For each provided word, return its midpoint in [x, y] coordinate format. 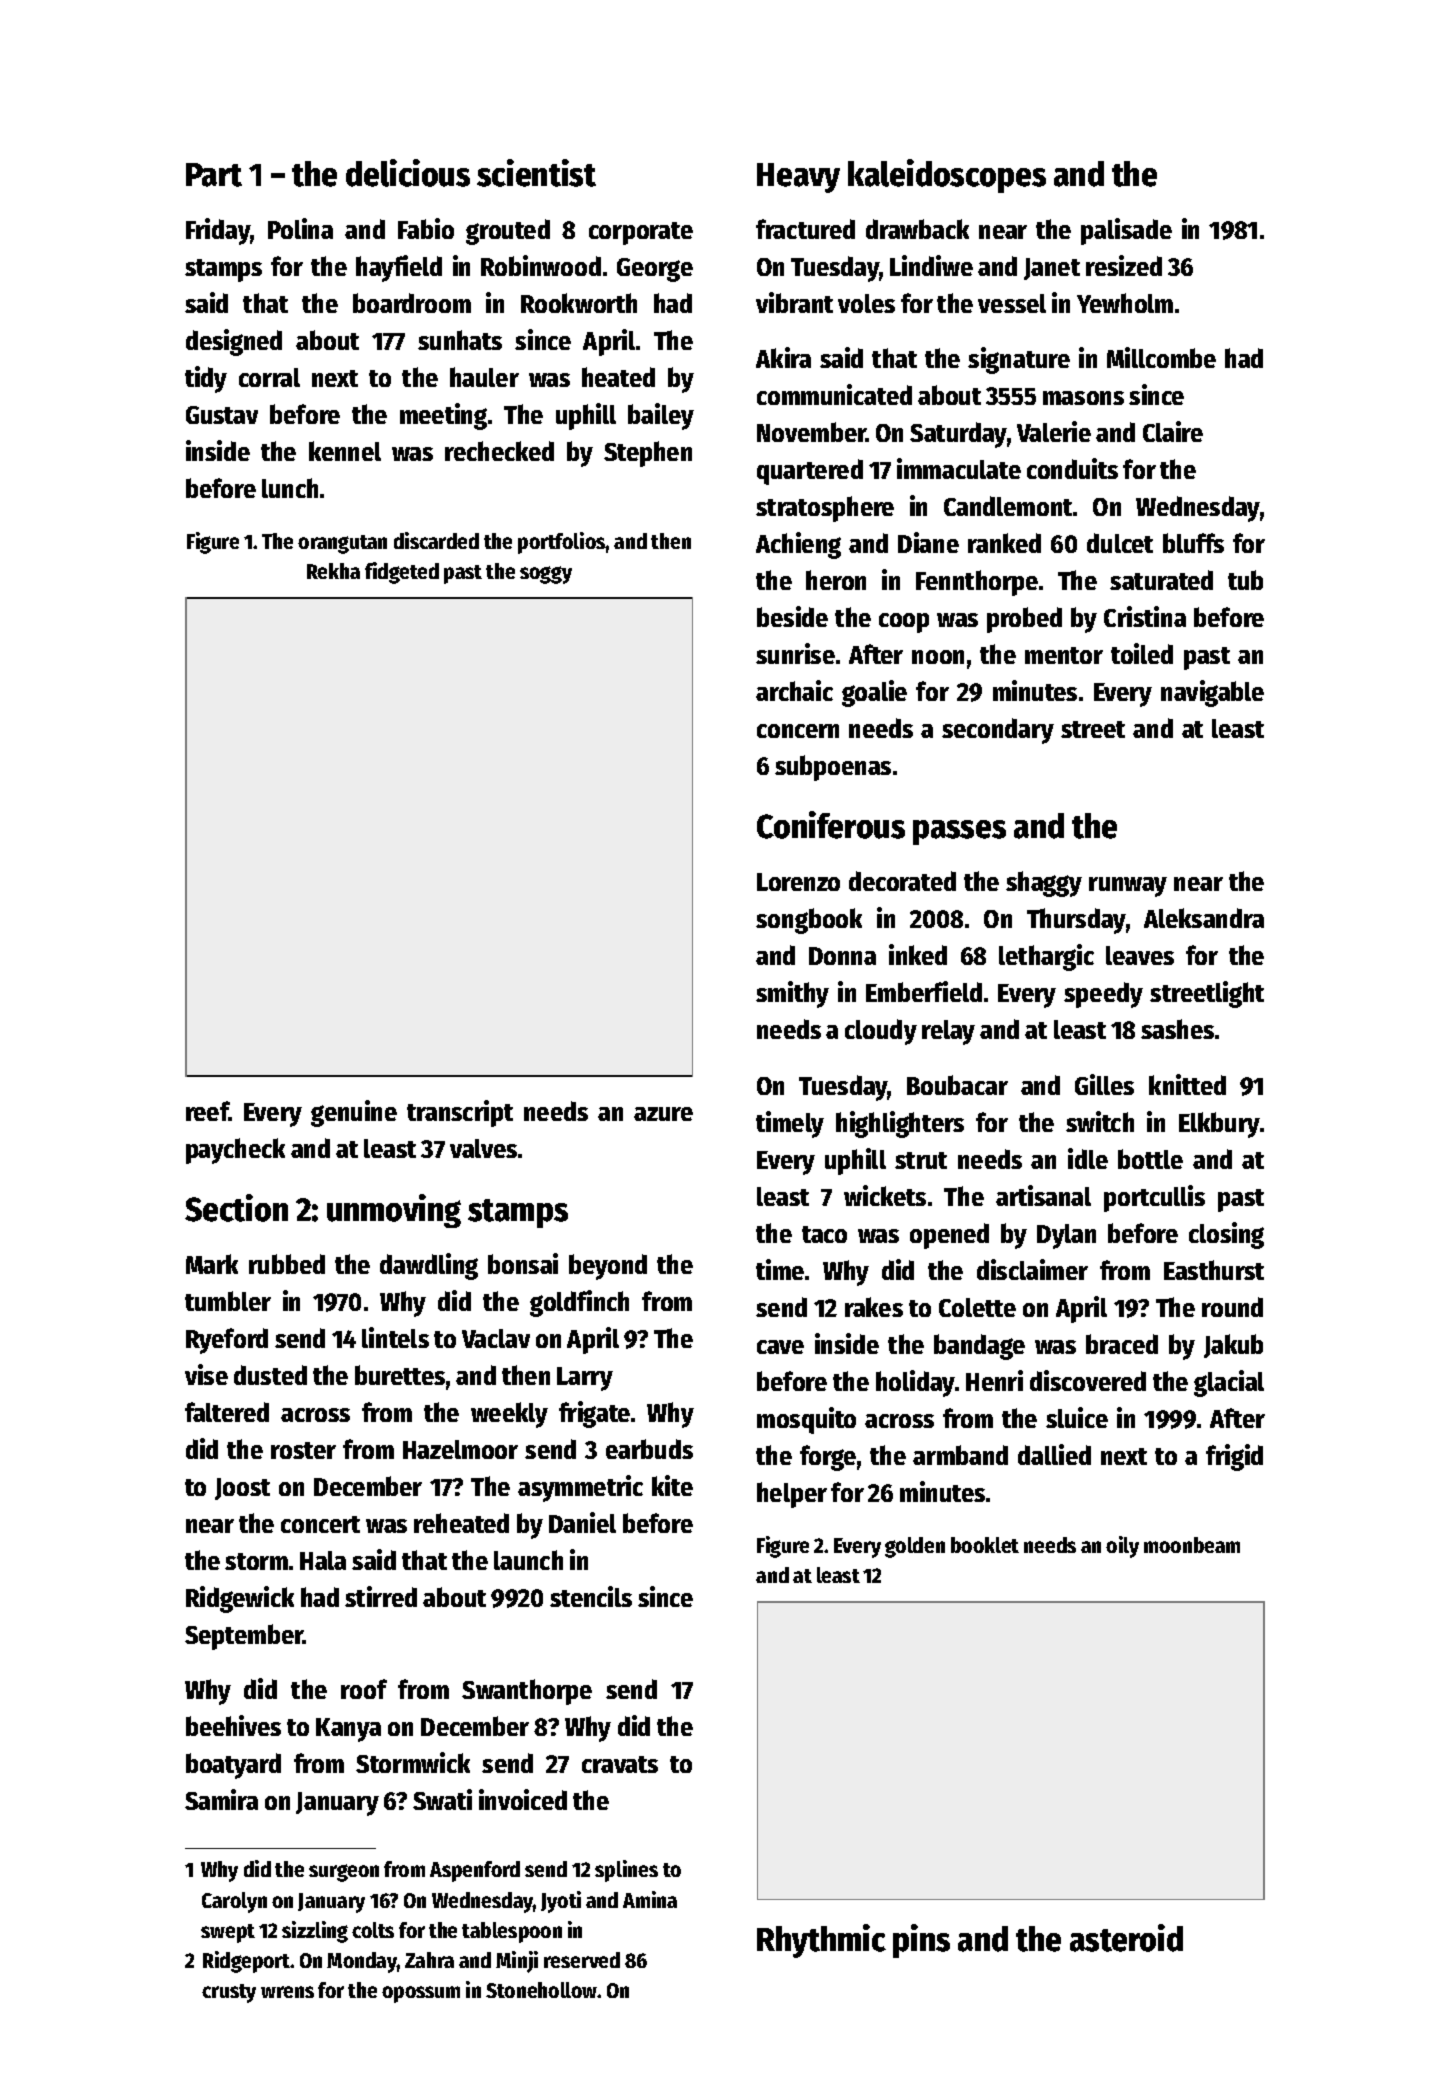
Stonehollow [542, 1990]
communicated [834, 394]
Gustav [222, 415]
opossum [421, 1994]
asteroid [1126, 1938]
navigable [1212, 693]
